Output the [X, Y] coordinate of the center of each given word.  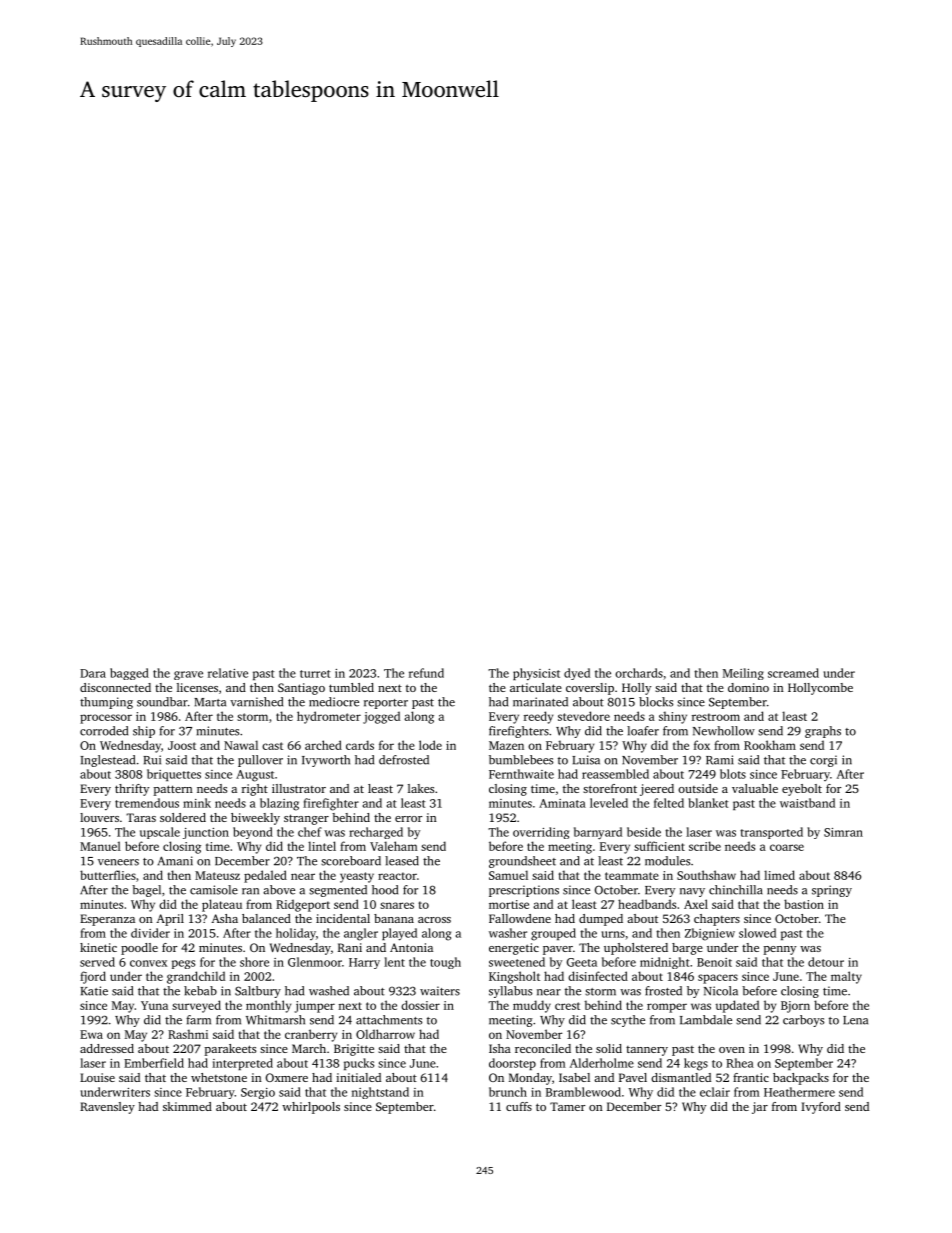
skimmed [187, 1106]
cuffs [519, 1106]
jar [760, 1108]
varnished [256, 702]
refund [426, 673]
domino [748, 687]
